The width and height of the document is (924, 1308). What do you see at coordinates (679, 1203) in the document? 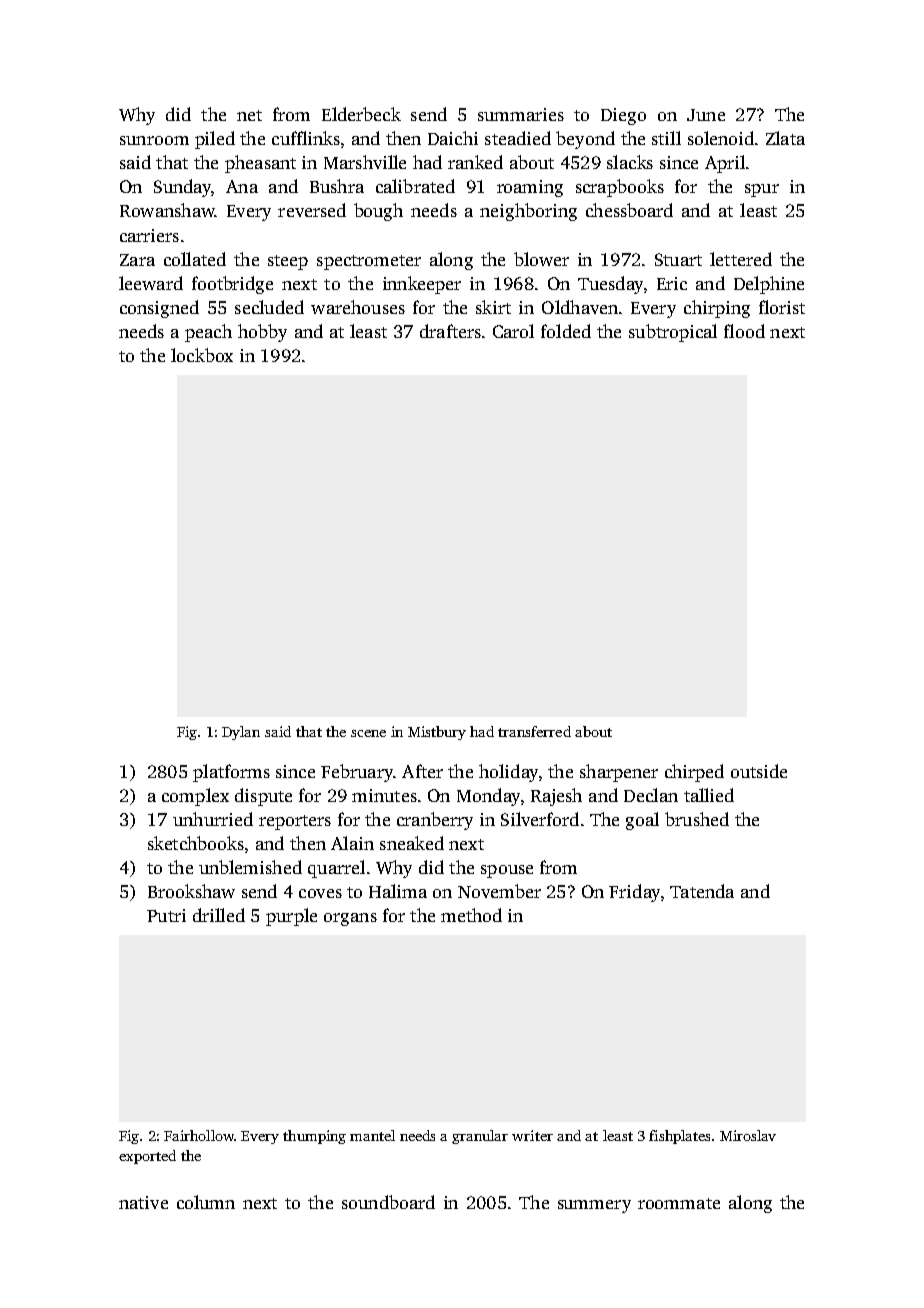
I see `roommate` at bounding box center [679, 1203].
